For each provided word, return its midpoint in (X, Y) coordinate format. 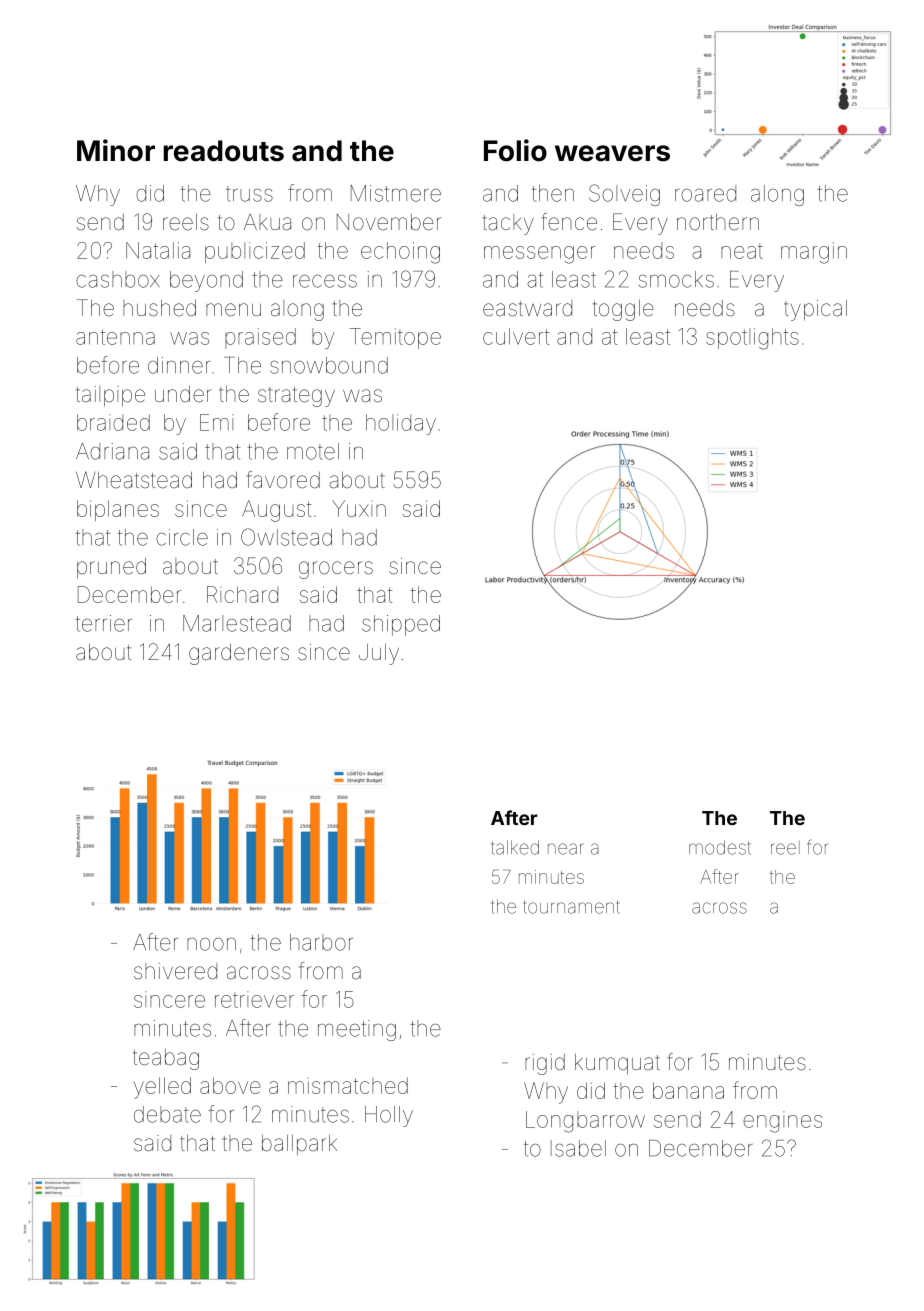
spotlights (752, 339)
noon (211, 944)
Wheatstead (134, 480)
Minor (116, 150)
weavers (612, 153)
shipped (401, 625)
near (566, 849)
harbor (321, 942)
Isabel (578, 1148)
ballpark (299, 1145)
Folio (515, 150)
